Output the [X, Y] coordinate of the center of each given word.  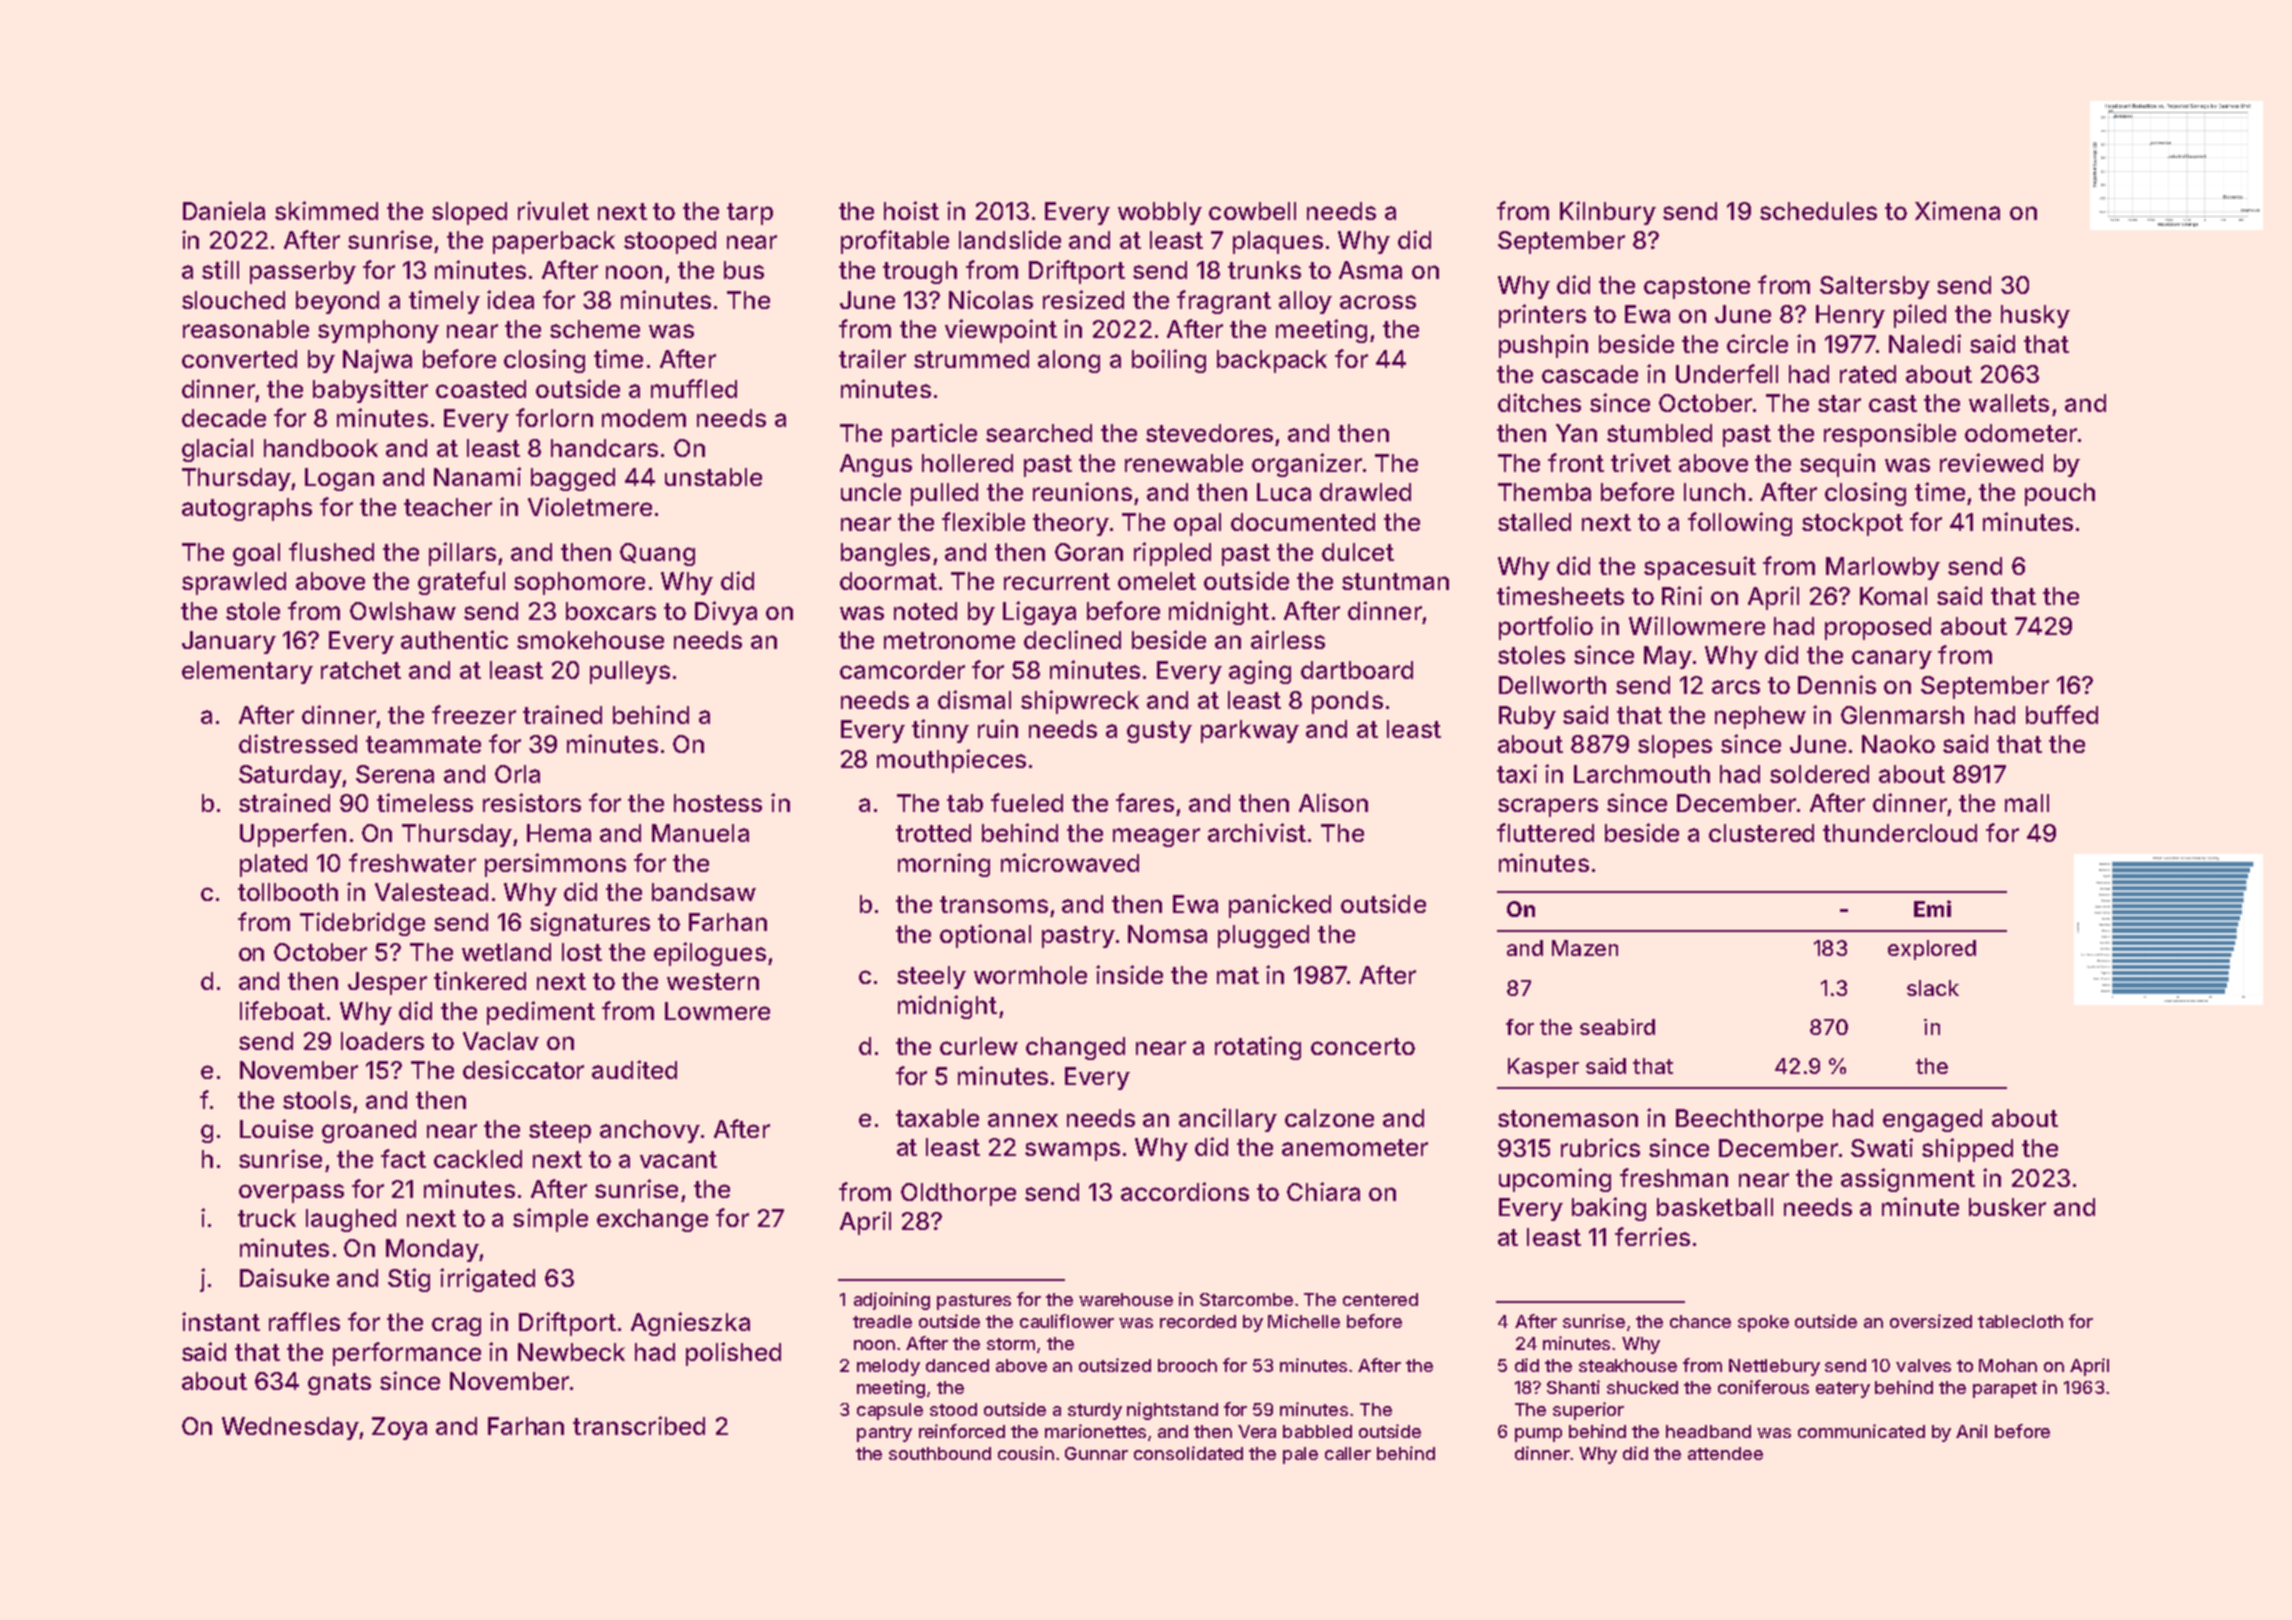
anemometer [1355, 1147]
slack [1933, 988]
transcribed [639, 1425]
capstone [1697, 288]
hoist [911, 210]
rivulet [553, 210]
